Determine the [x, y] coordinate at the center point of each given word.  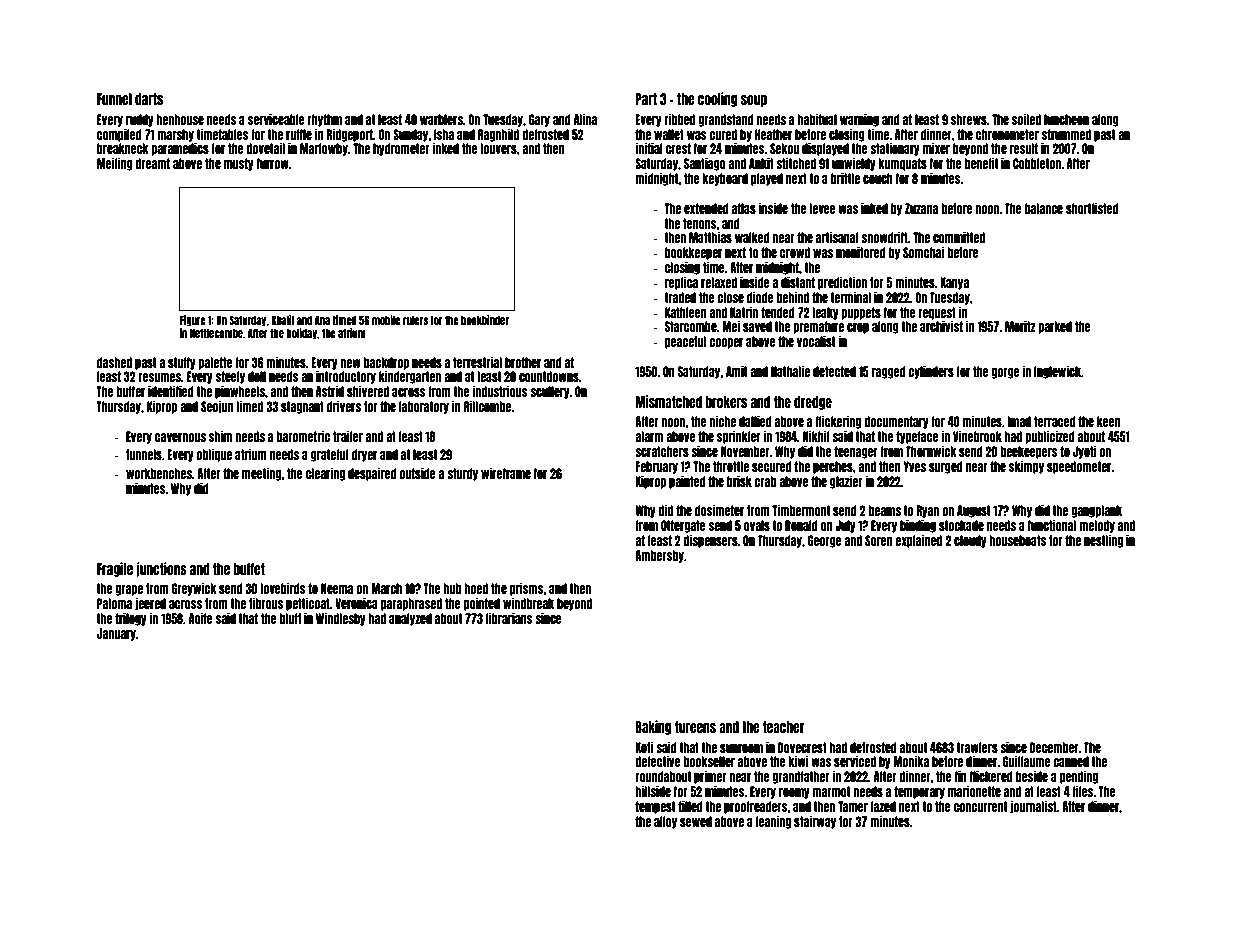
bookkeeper [693, 253]
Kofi [644, 747]
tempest [655, 807]
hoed [476, 588]
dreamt [152, 163]
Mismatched [668, 401]
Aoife [201, 618]
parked [1055, 327]
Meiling [115, 164]
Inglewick [1057, 372]
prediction [842, 283]
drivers [344, 406]
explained [918, 541]
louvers [498, 148]
